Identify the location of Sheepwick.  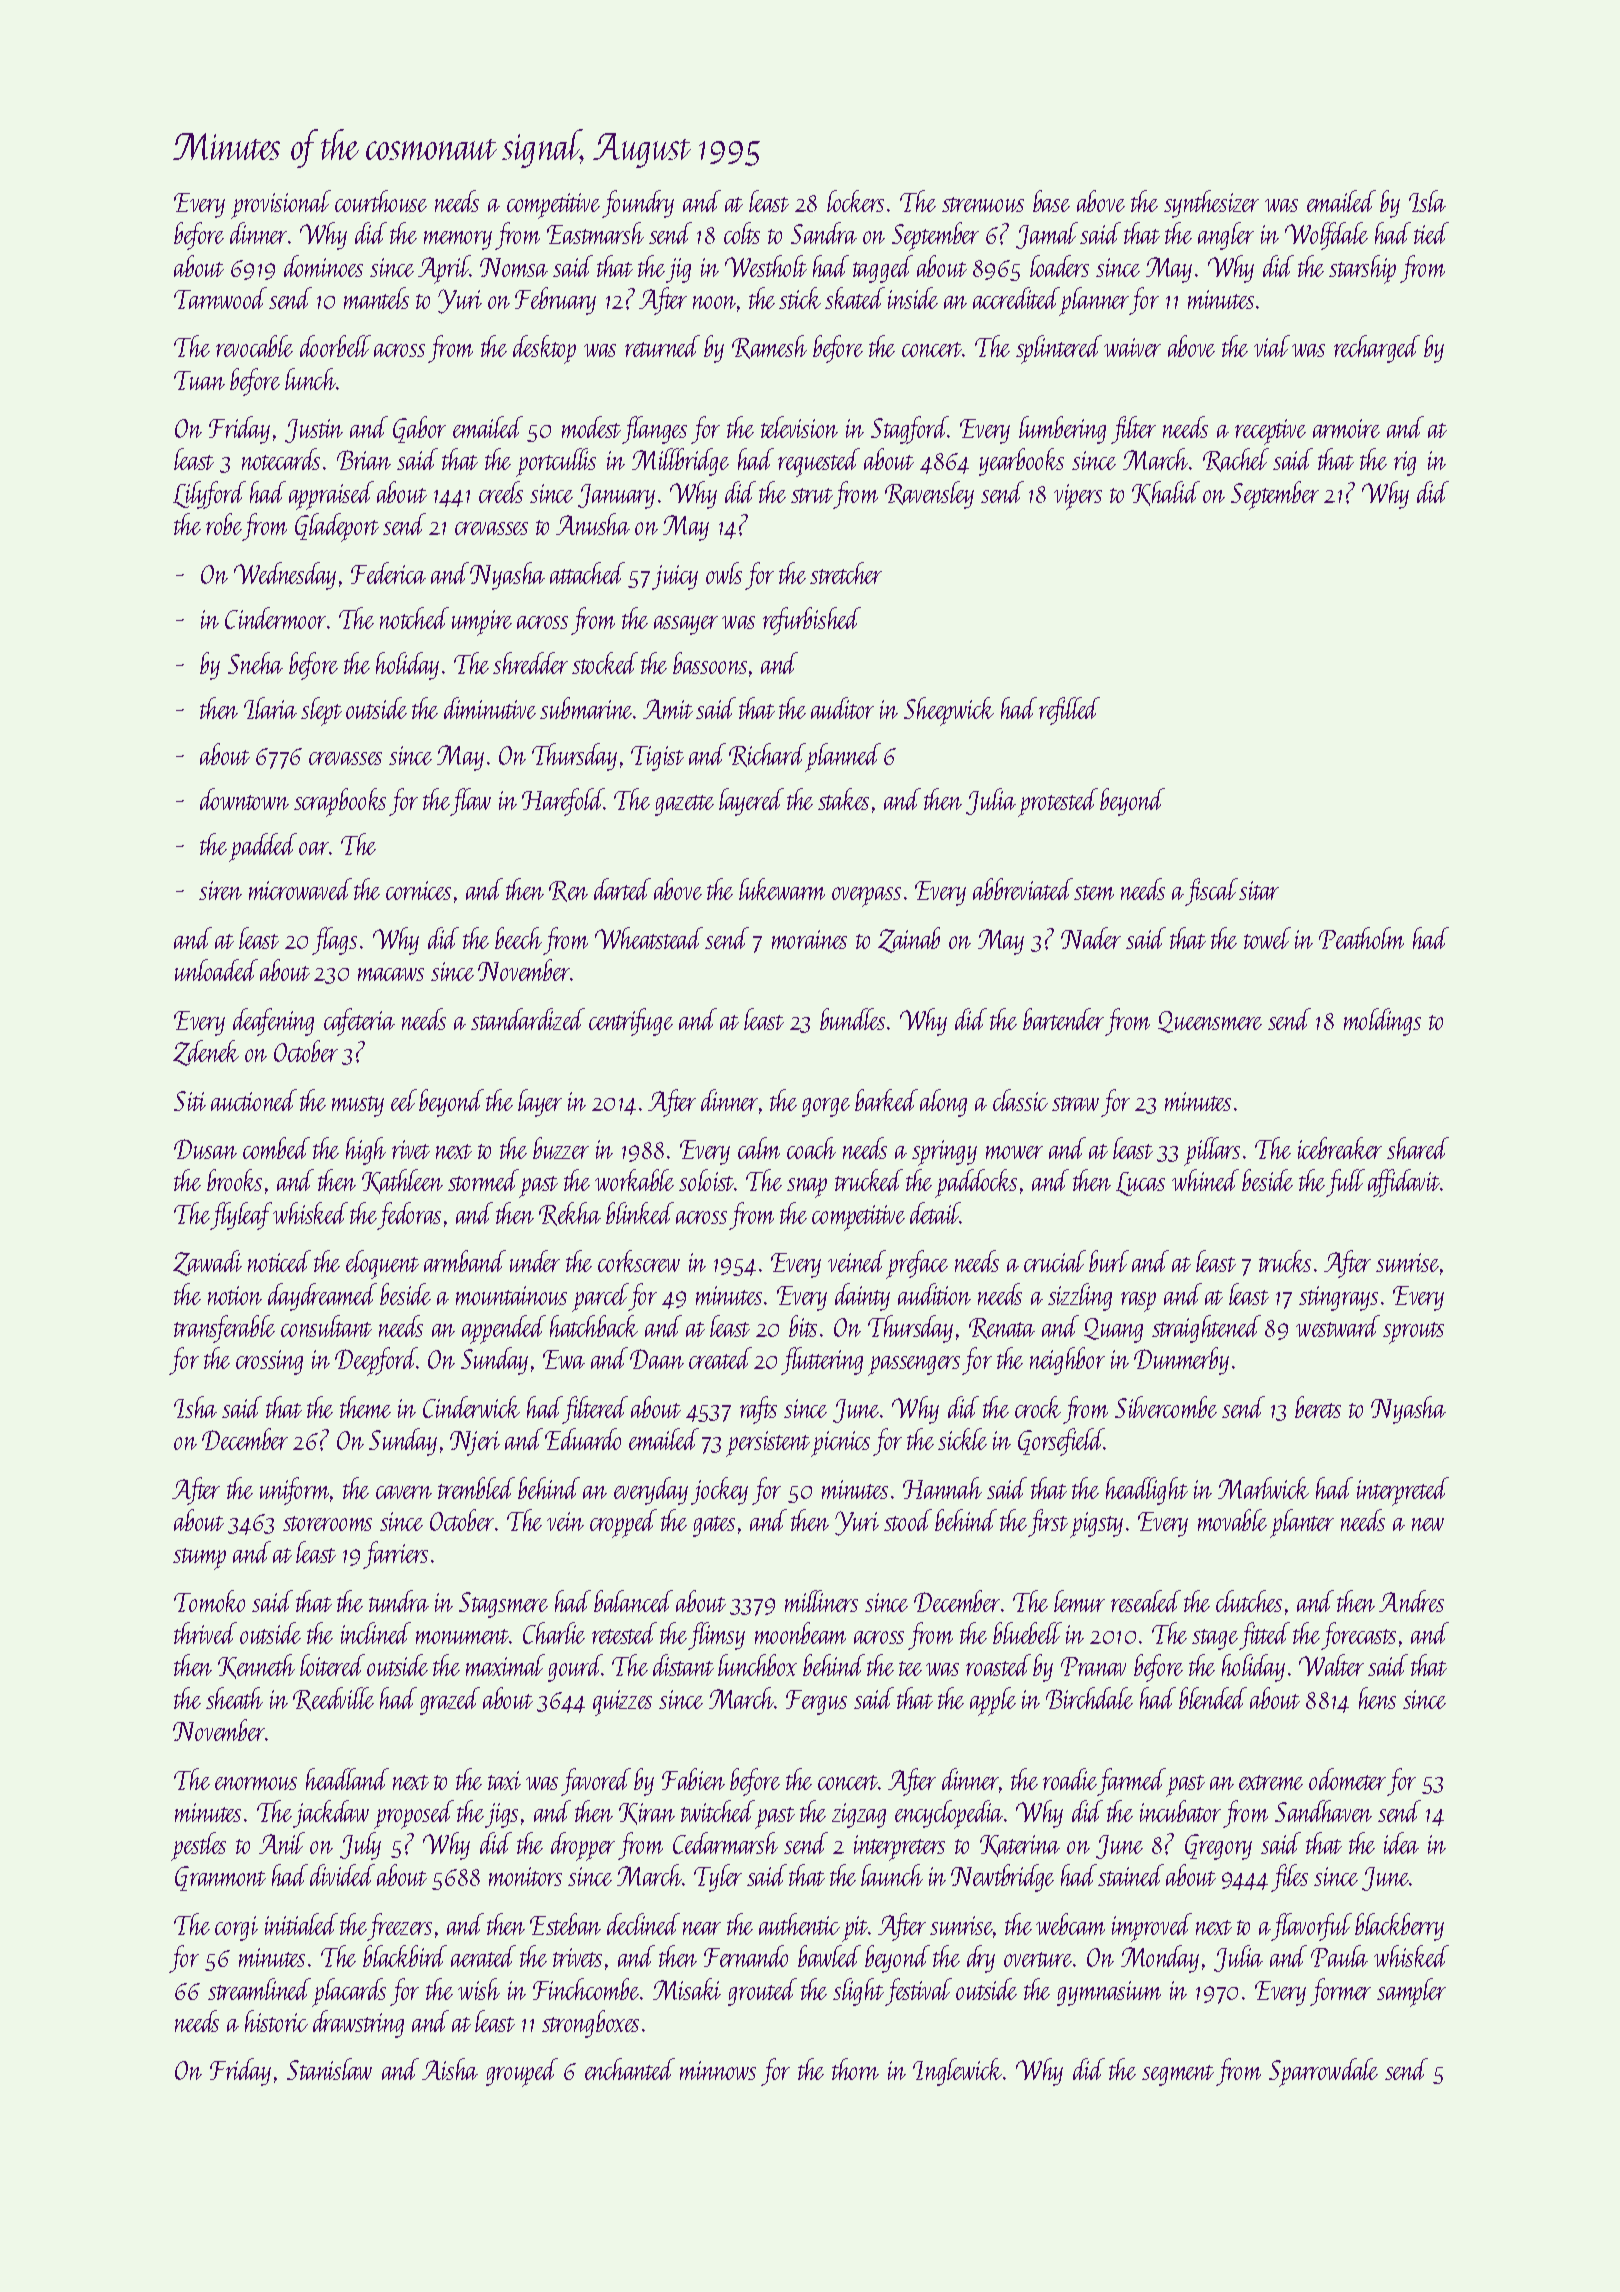
(949, 711).
